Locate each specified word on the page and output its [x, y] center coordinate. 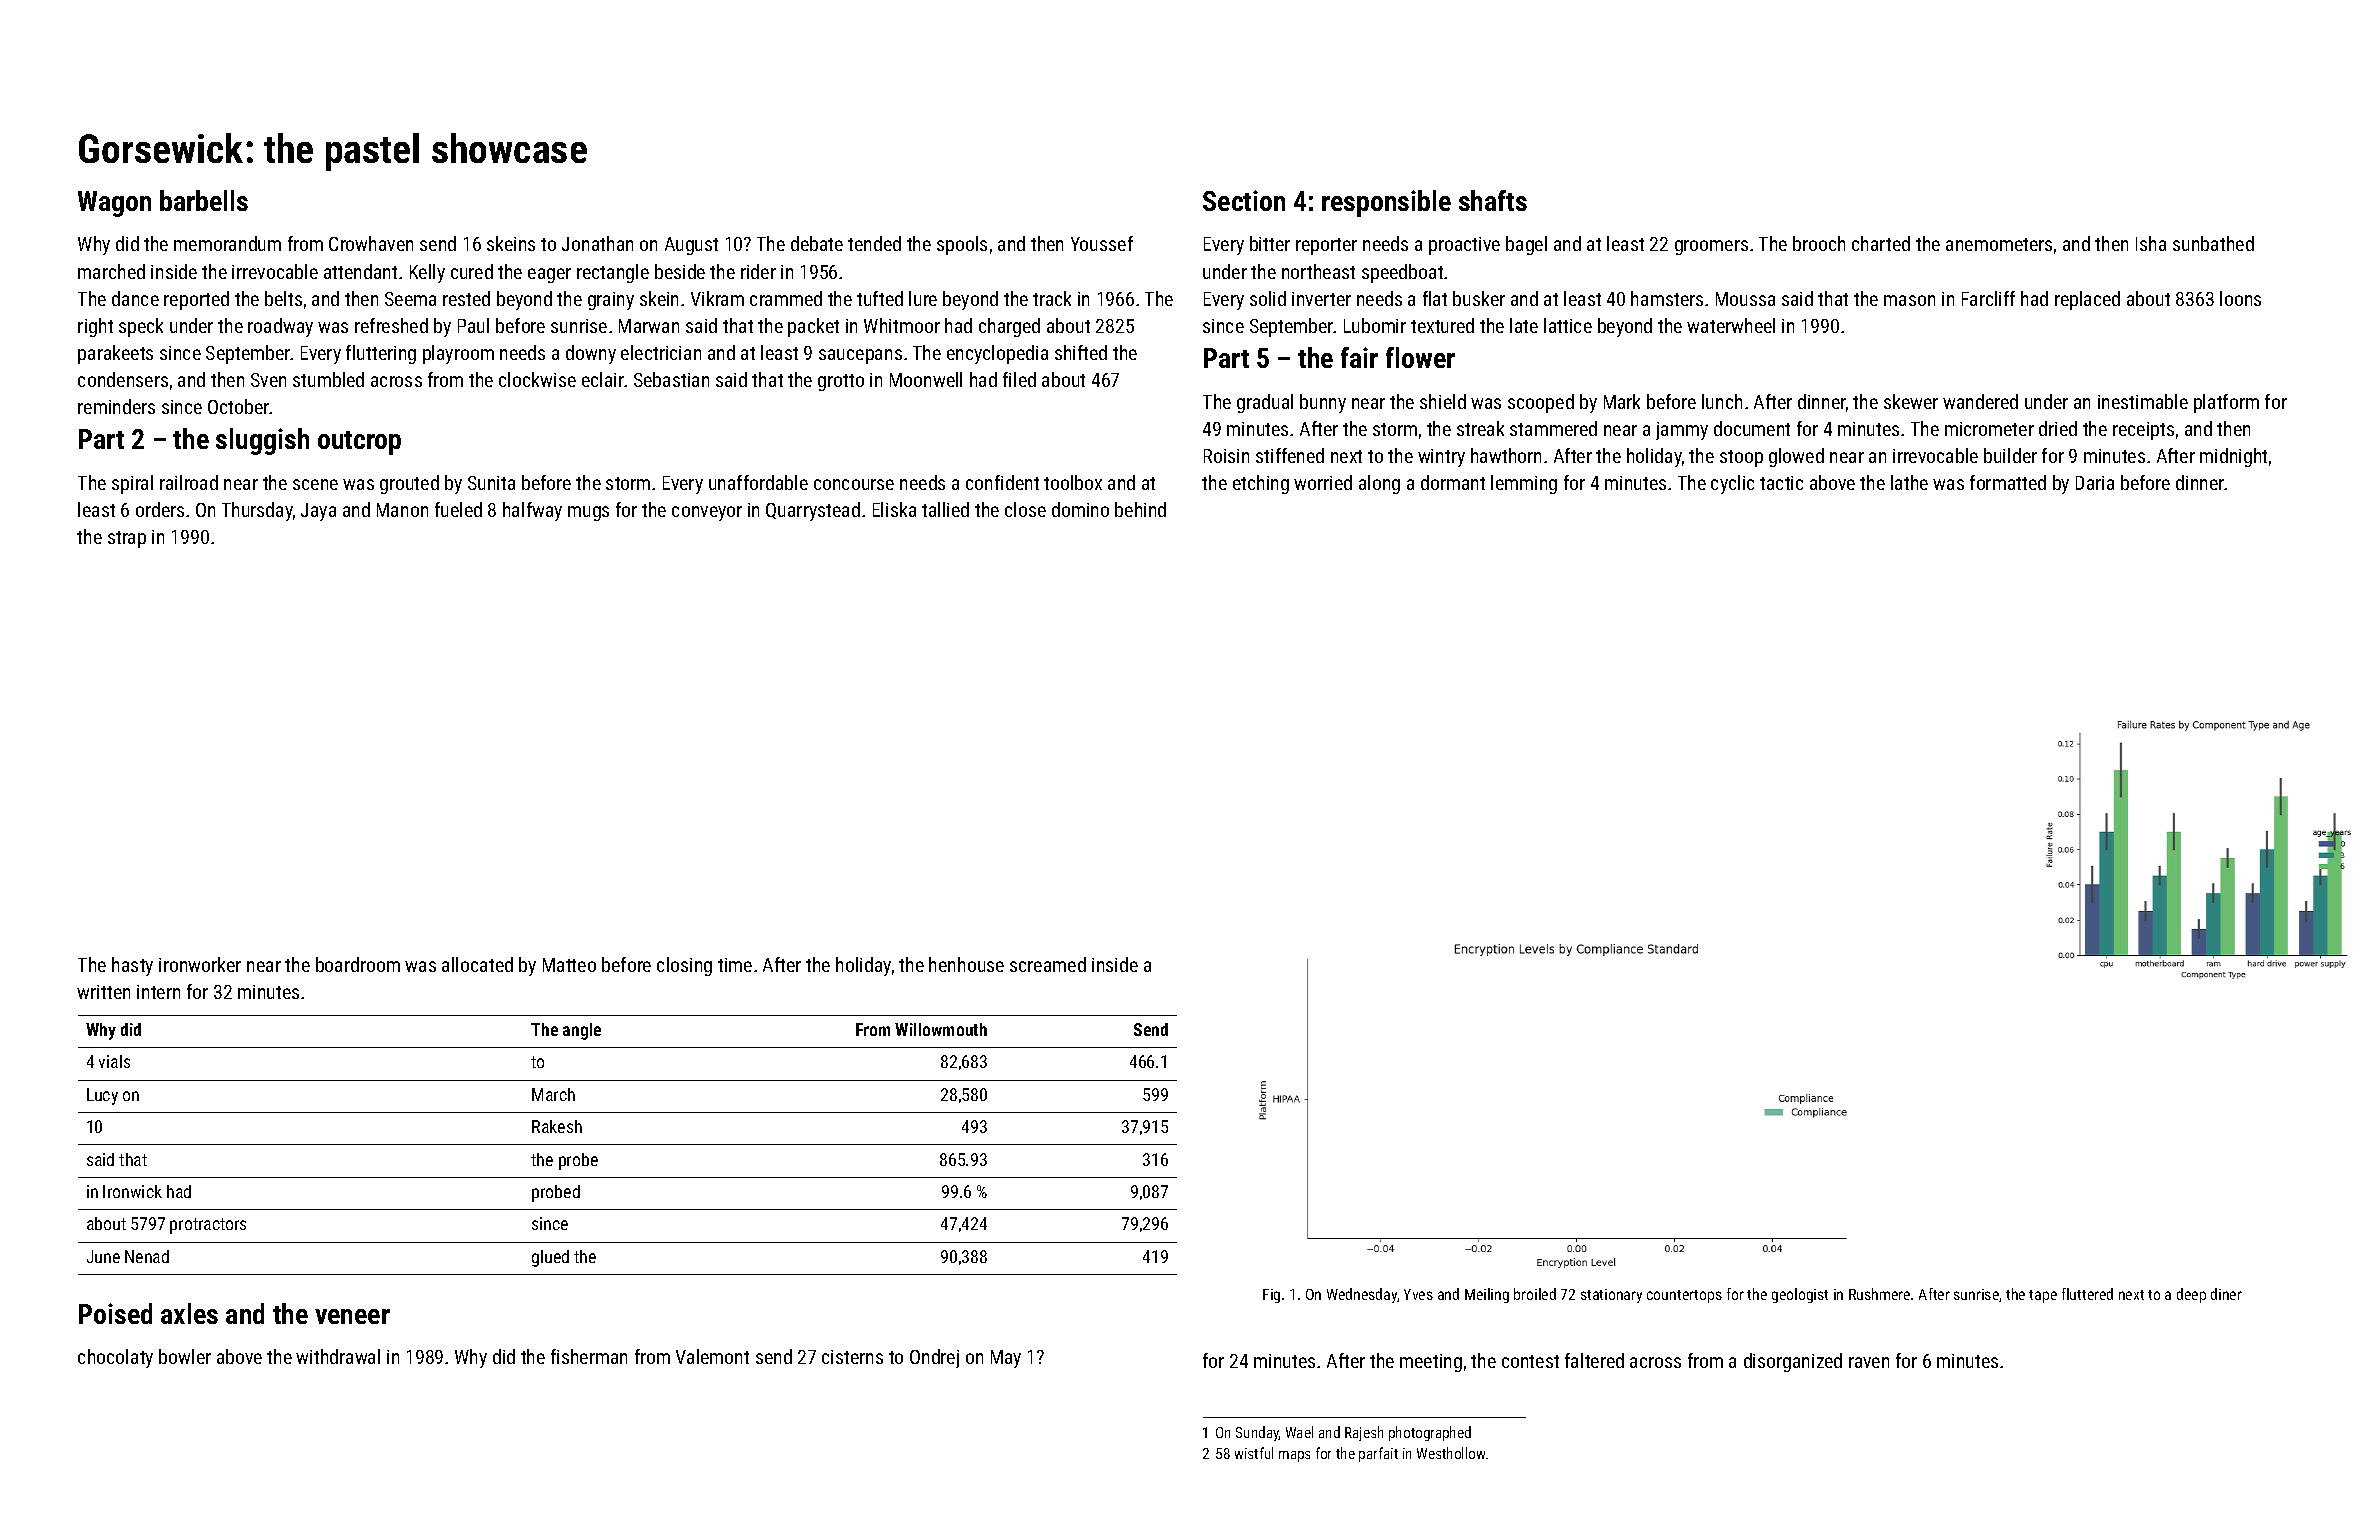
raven [1869, 1362]
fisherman [589, 1356]
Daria [2095, 483]
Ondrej [934, 1358]
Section [1244, 200]
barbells [204, 200]
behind [1140, 509]
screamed [1048, 964]
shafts [1493, 200]
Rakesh [557, 1126]
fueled [458, 509]
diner [2226, 1294]
